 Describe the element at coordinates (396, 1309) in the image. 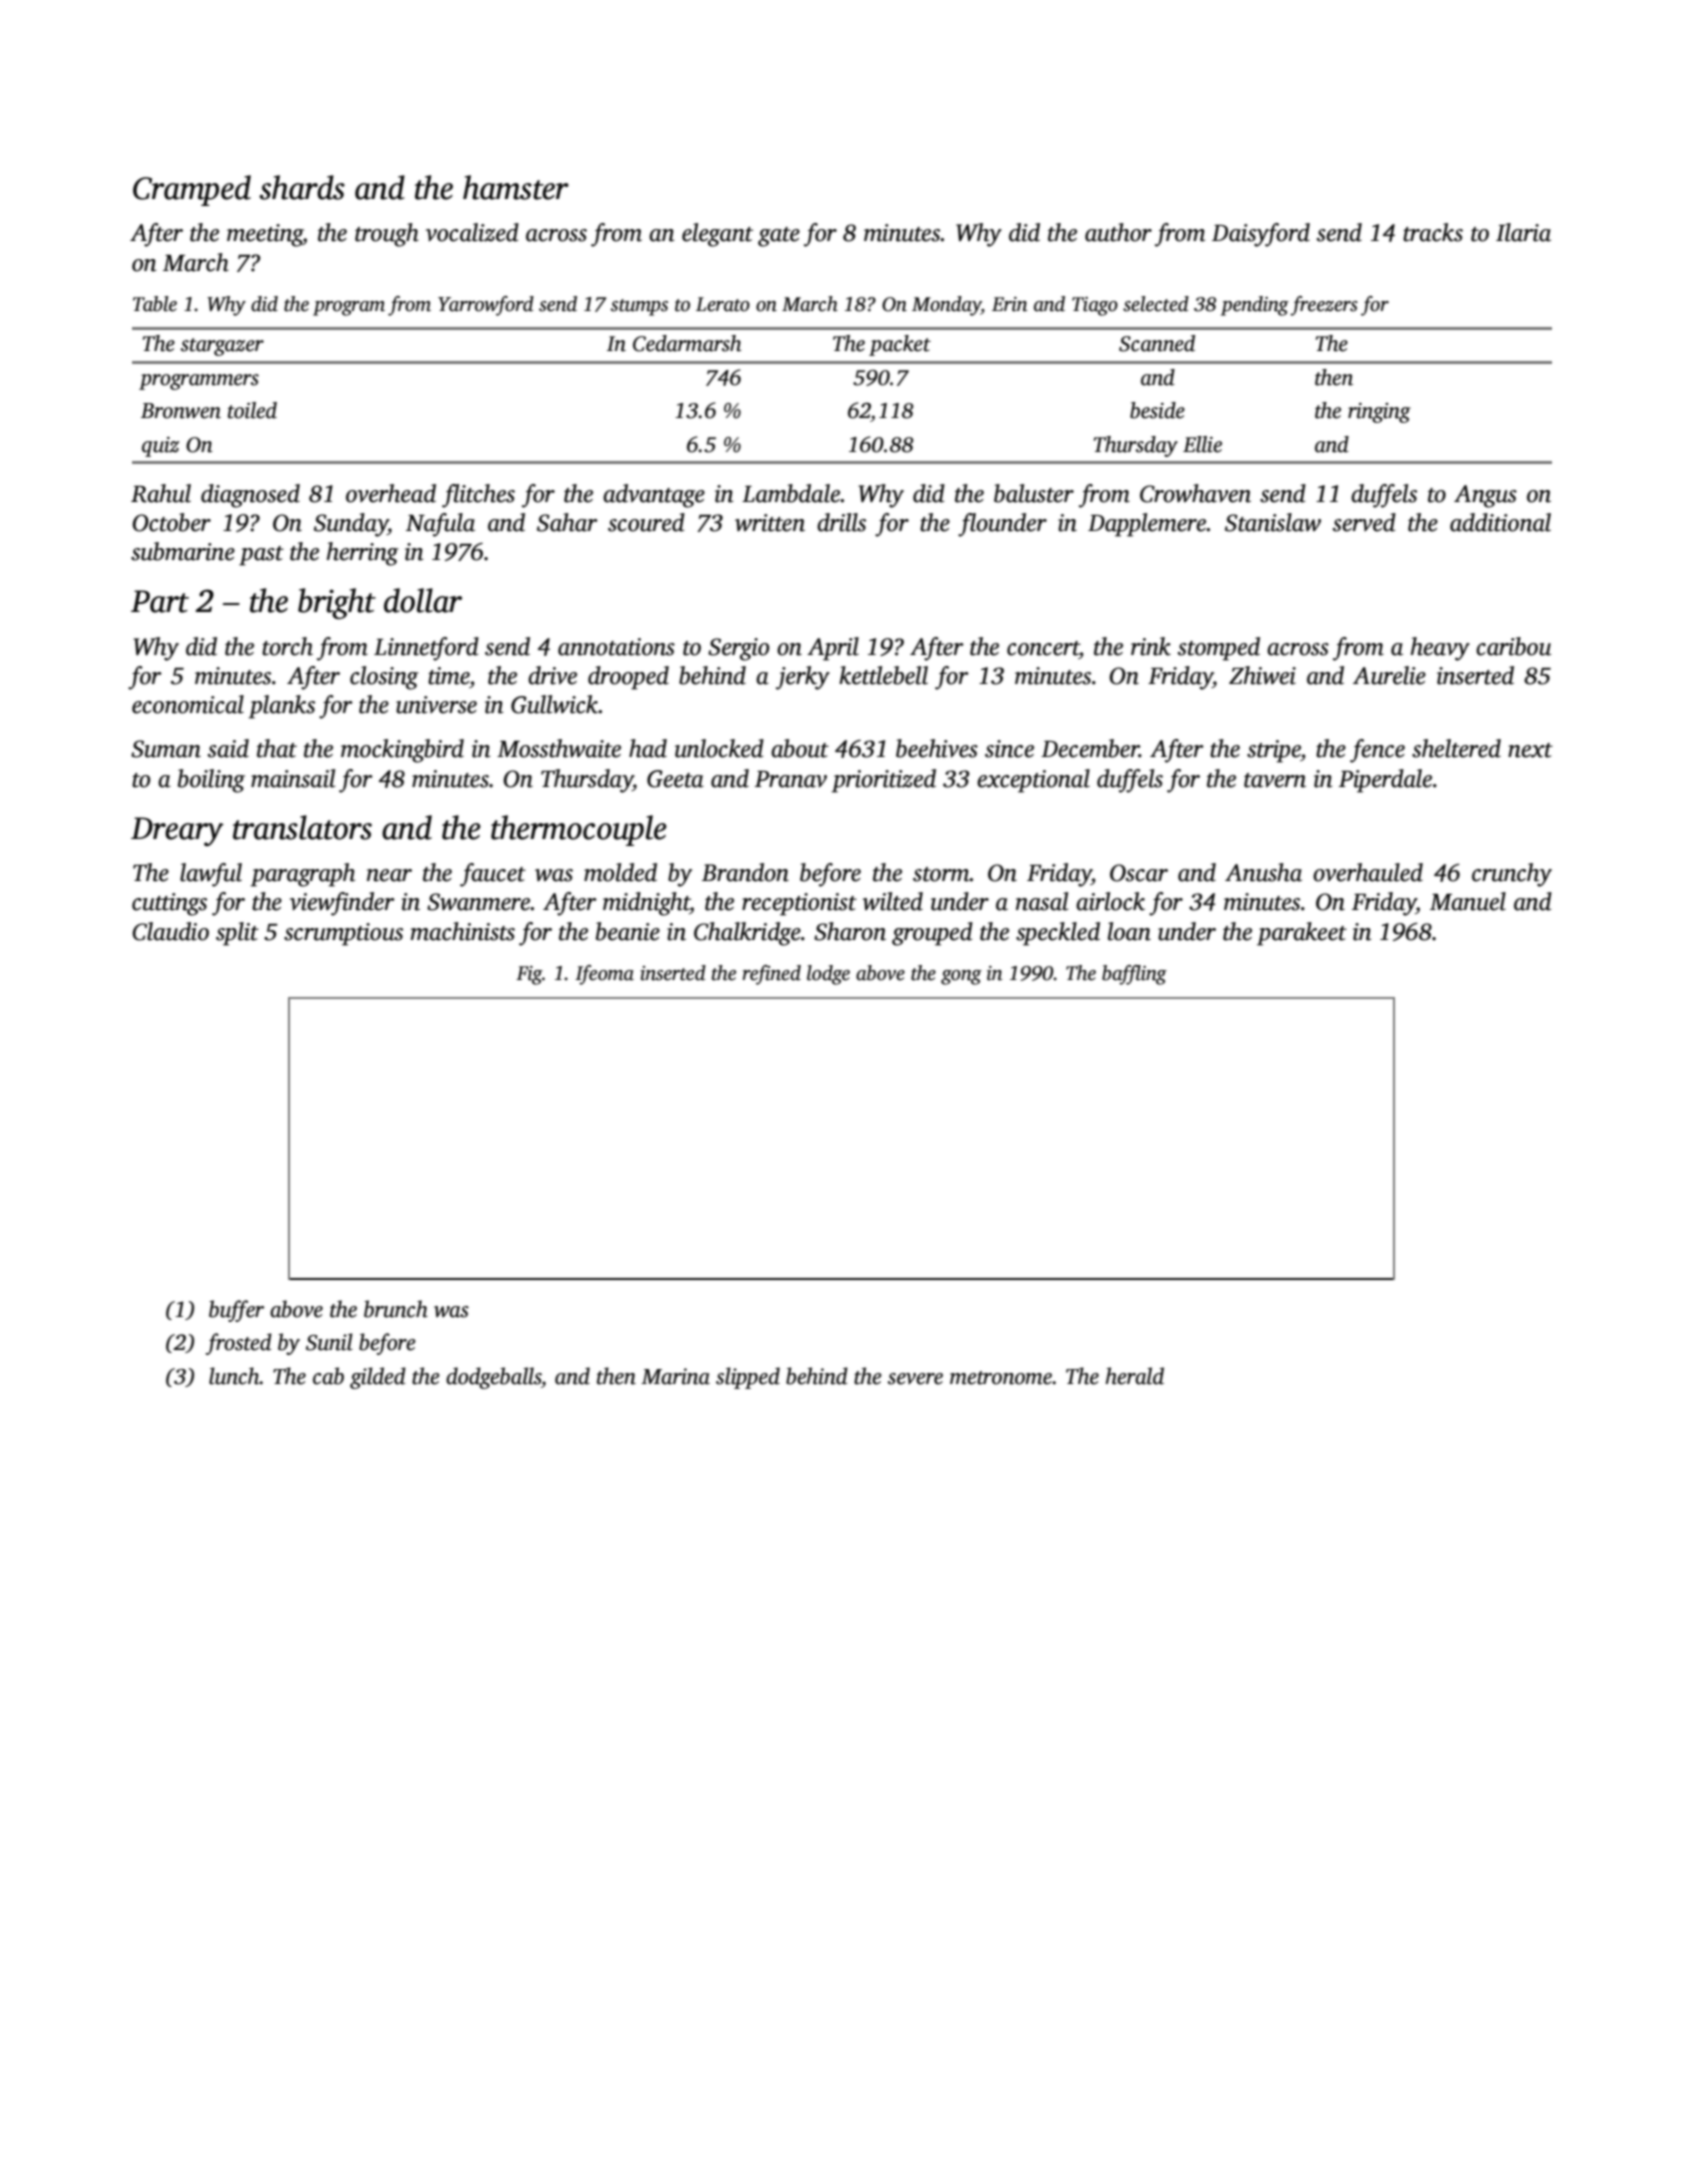

I see `brunch` at that location.
